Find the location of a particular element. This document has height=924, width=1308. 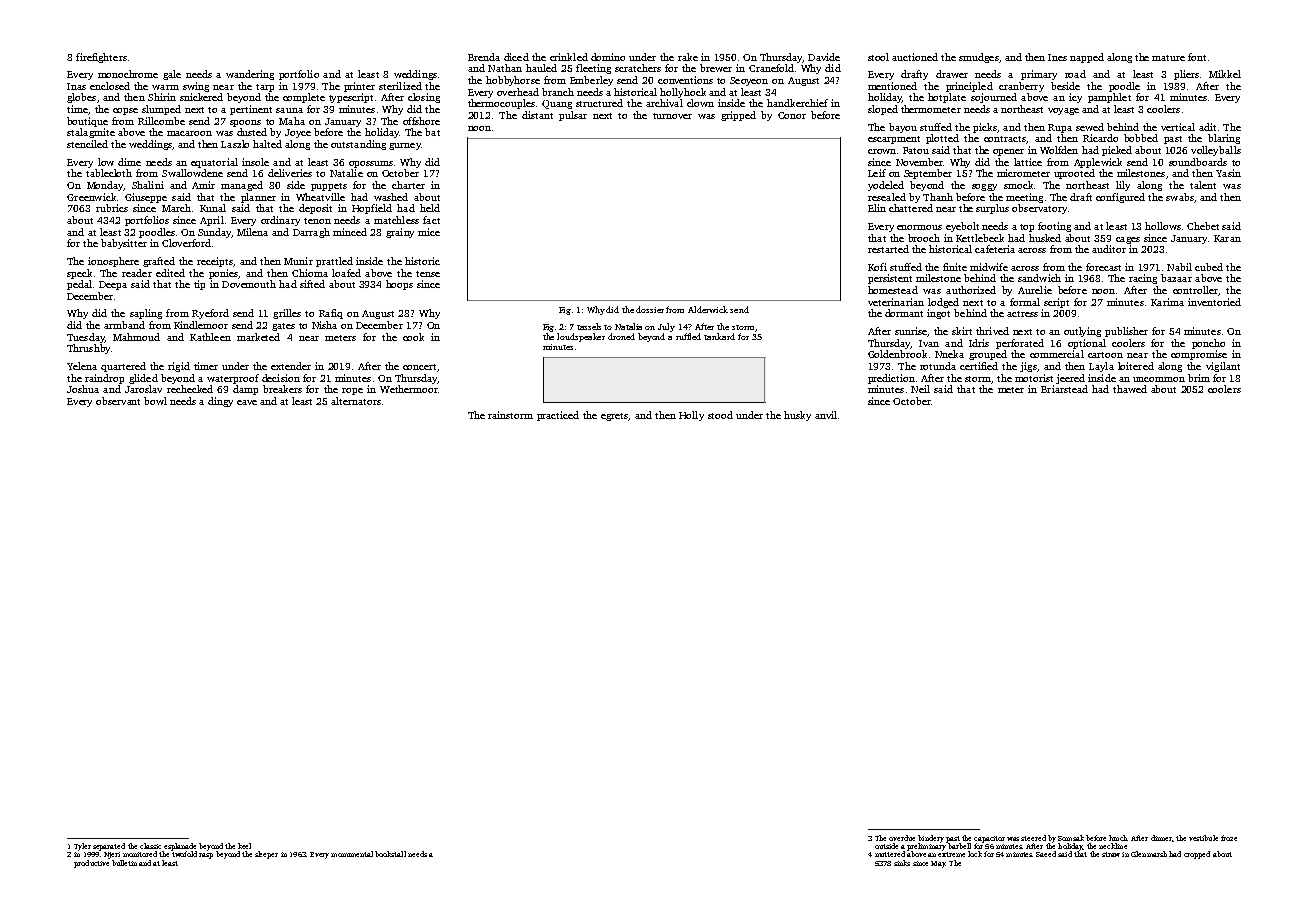

gripped is located at coordinates (738, 116).
